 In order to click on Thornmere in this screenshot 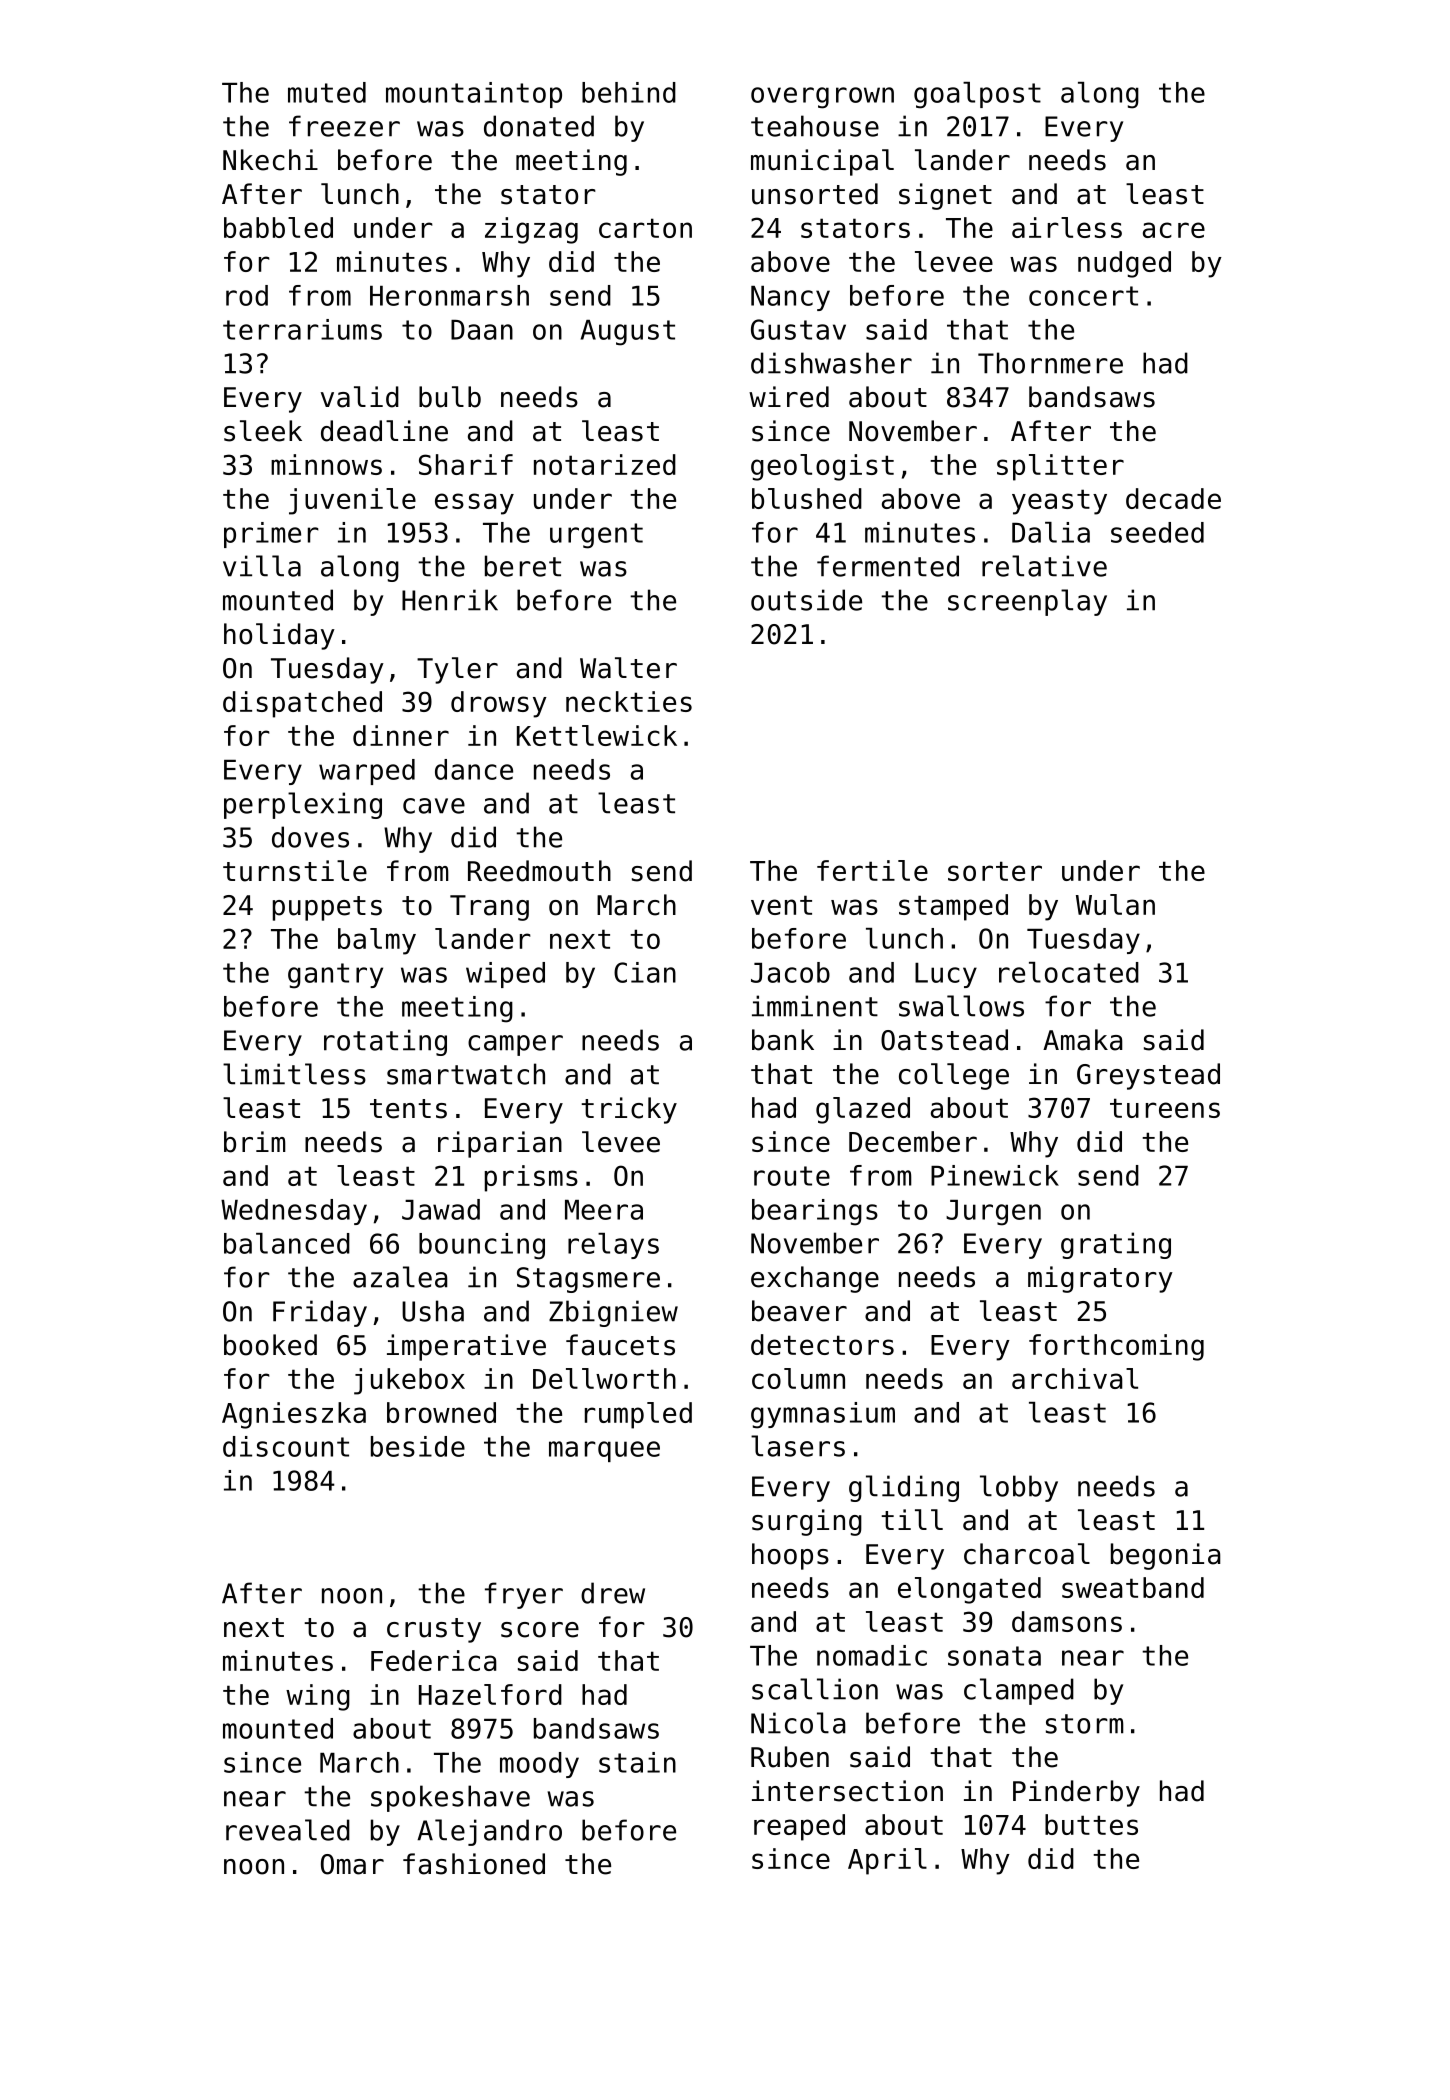, I will do `click(1050, 363)`.
